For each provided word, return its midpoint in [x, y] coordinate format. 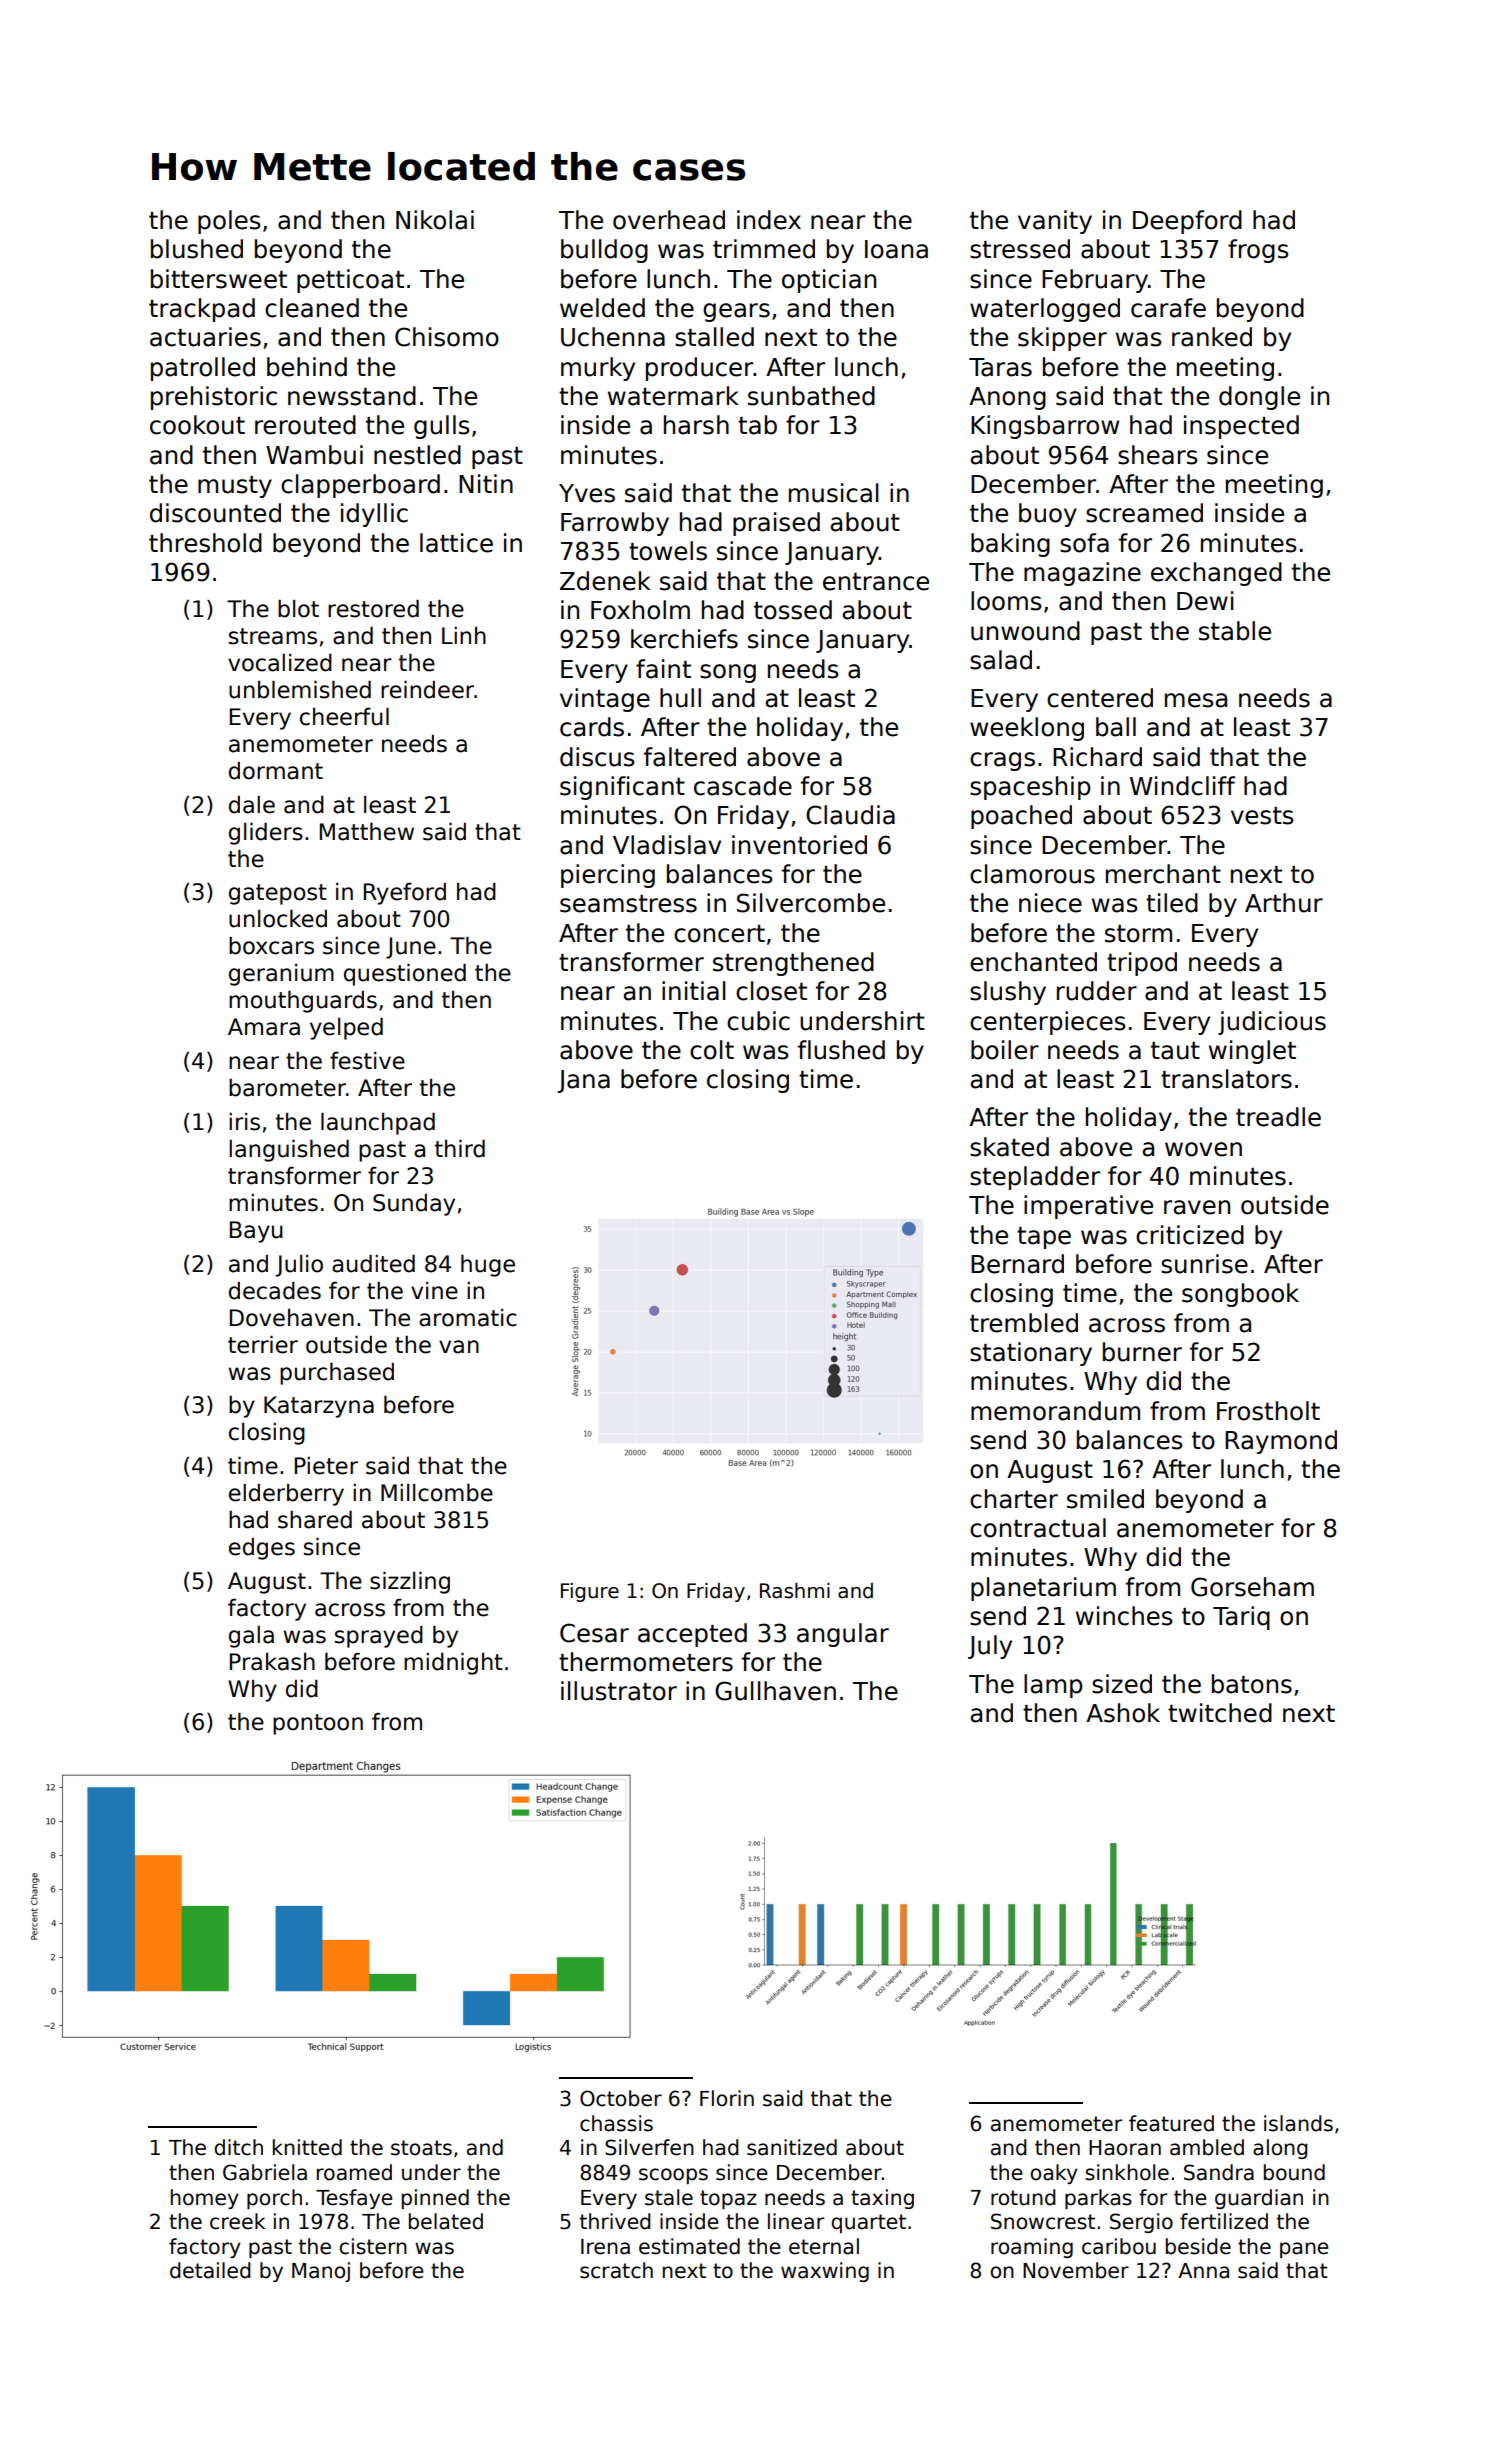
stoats [421, 2148]
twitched [1220, 1713]
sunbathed [811, 396]
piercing [608, 876]
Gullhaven [775, 1691]
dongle [1259, 398]
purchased [337, 1374]
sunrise [1204, 1264]
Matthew [367, 832]
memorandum [1055, 1411]
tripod [1142, 964]
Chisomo [447, 337]
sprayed [379, 1637]
